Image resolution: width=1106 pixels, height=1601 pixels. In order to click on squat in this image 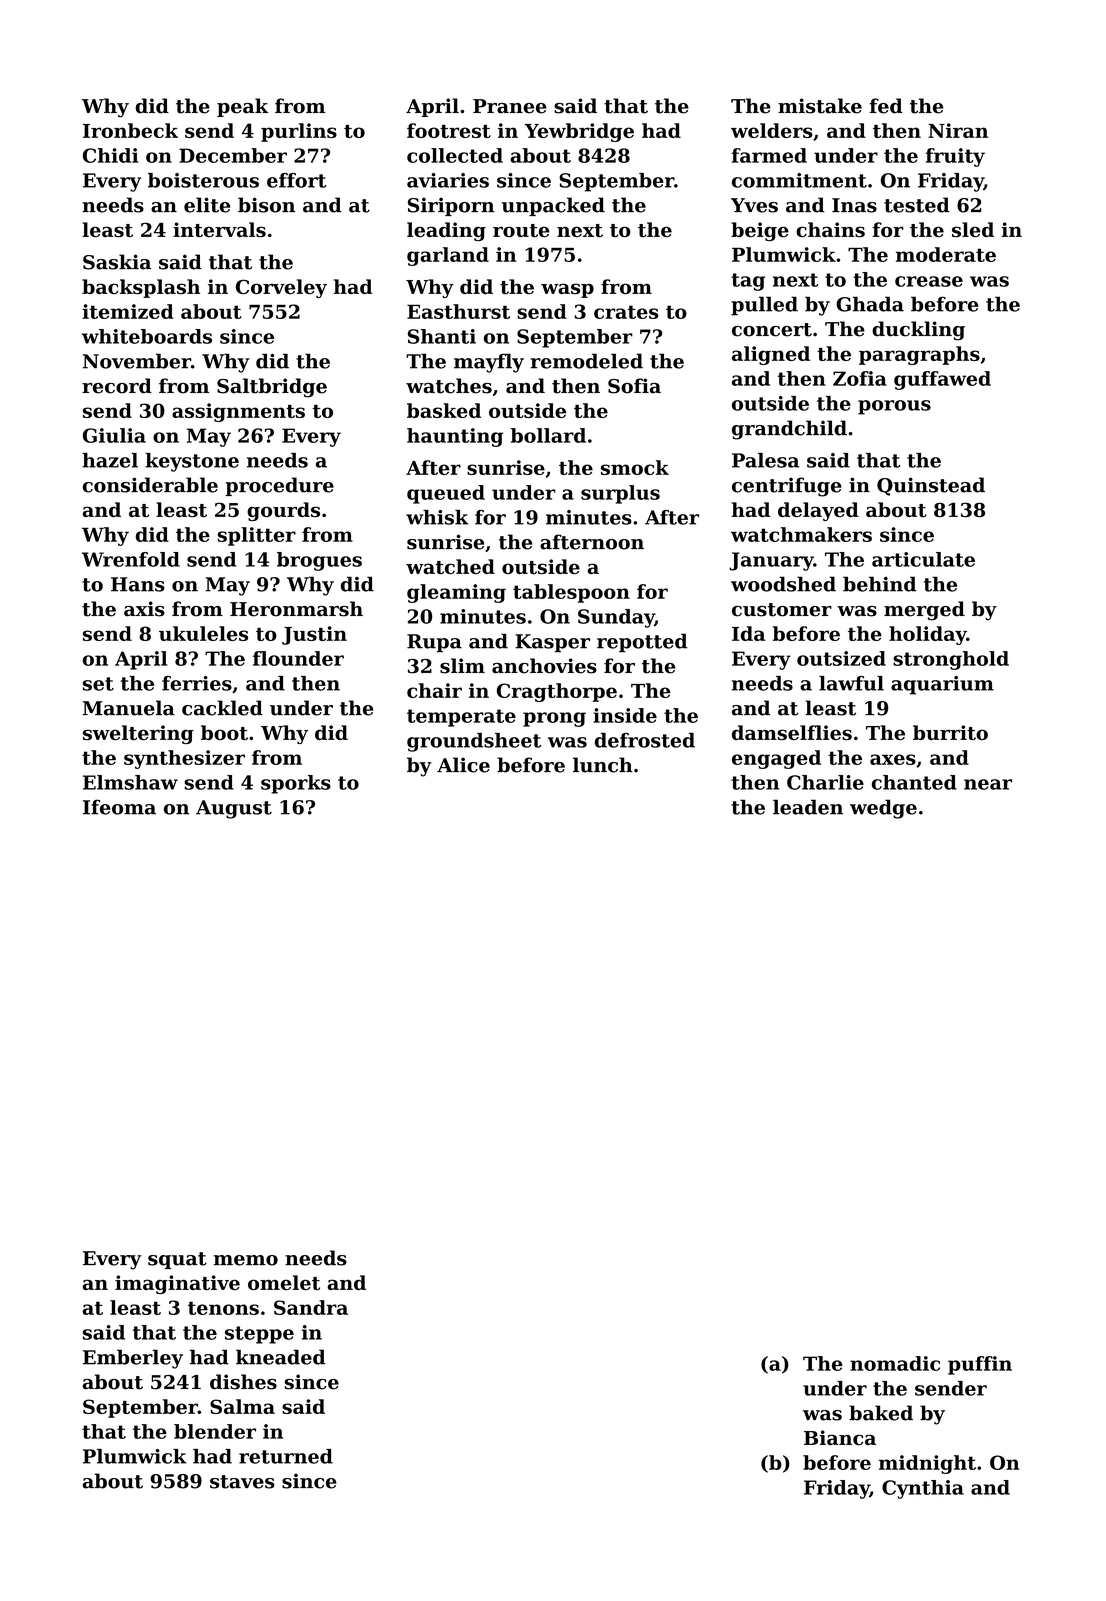, I will do `click(177, 1260)`.
